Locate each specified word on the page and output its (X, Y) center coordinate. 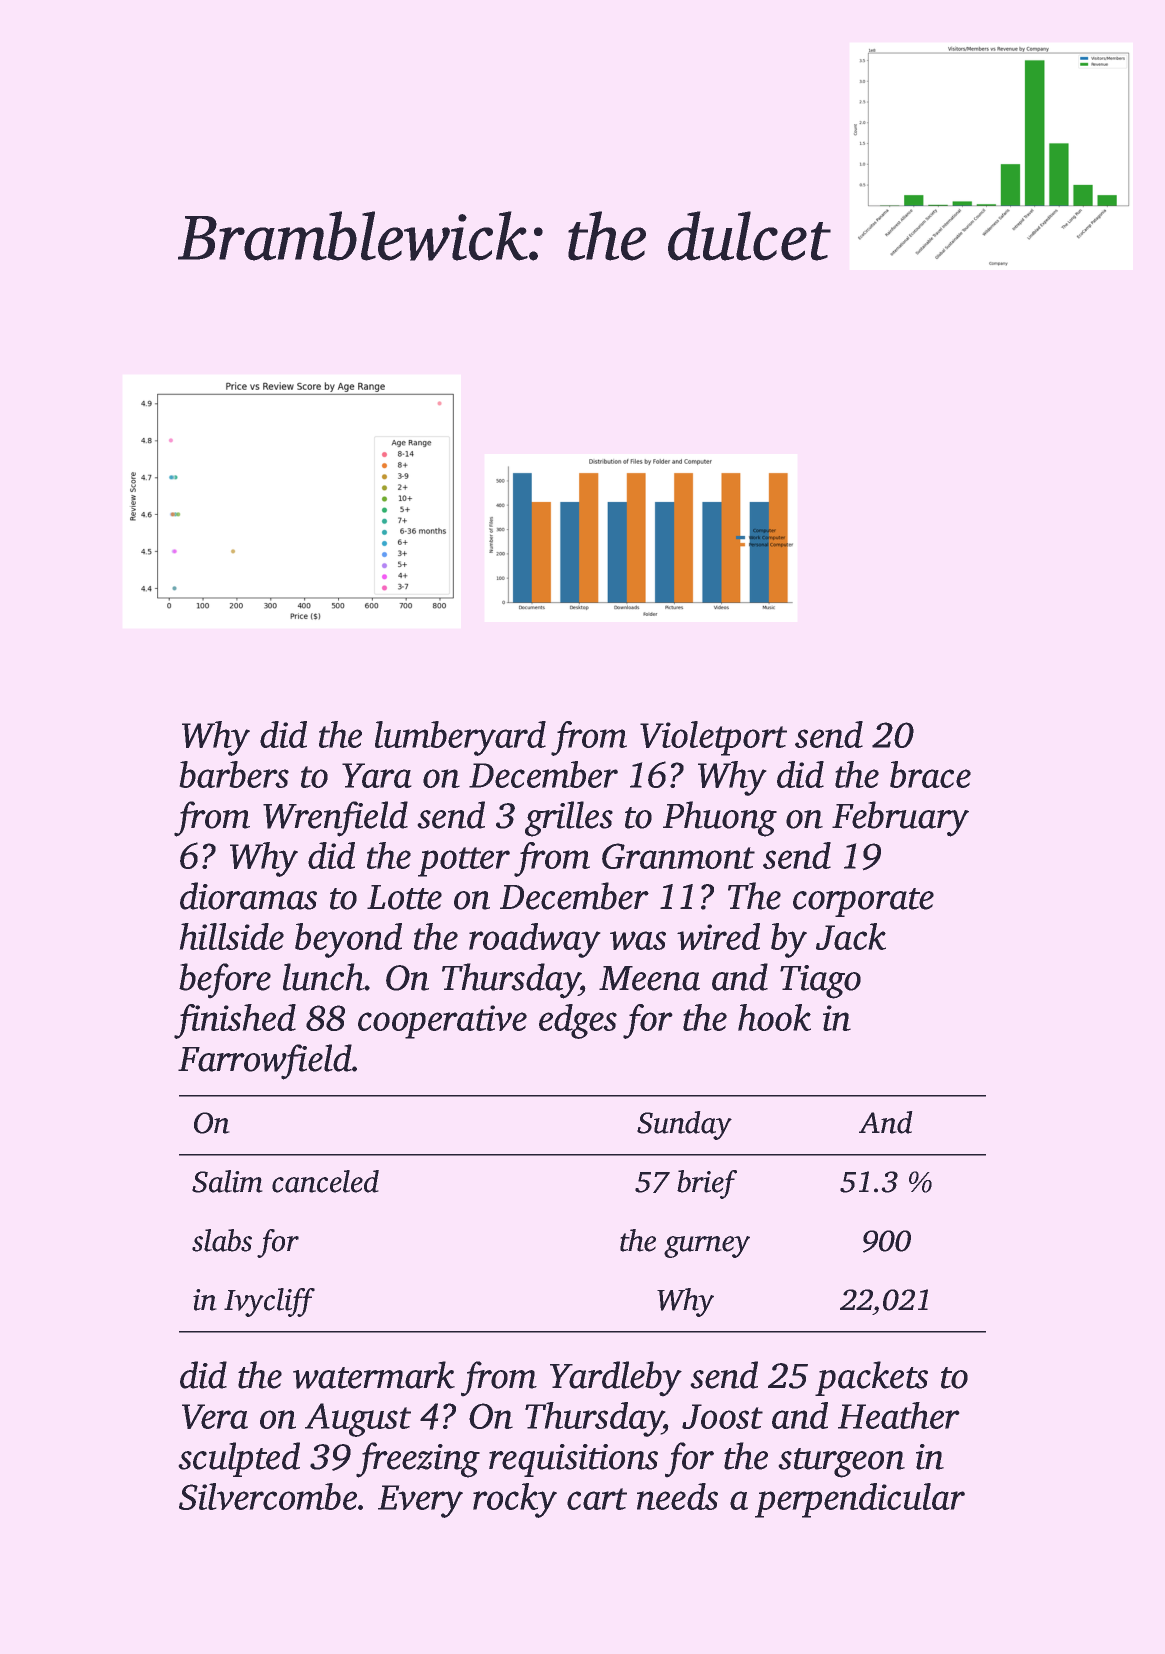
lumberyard (460, 738)
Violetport (713, 738)
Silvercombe (268, 1496)
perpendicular (860, 1500)
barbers (234, 774)
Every (420, 1501)
